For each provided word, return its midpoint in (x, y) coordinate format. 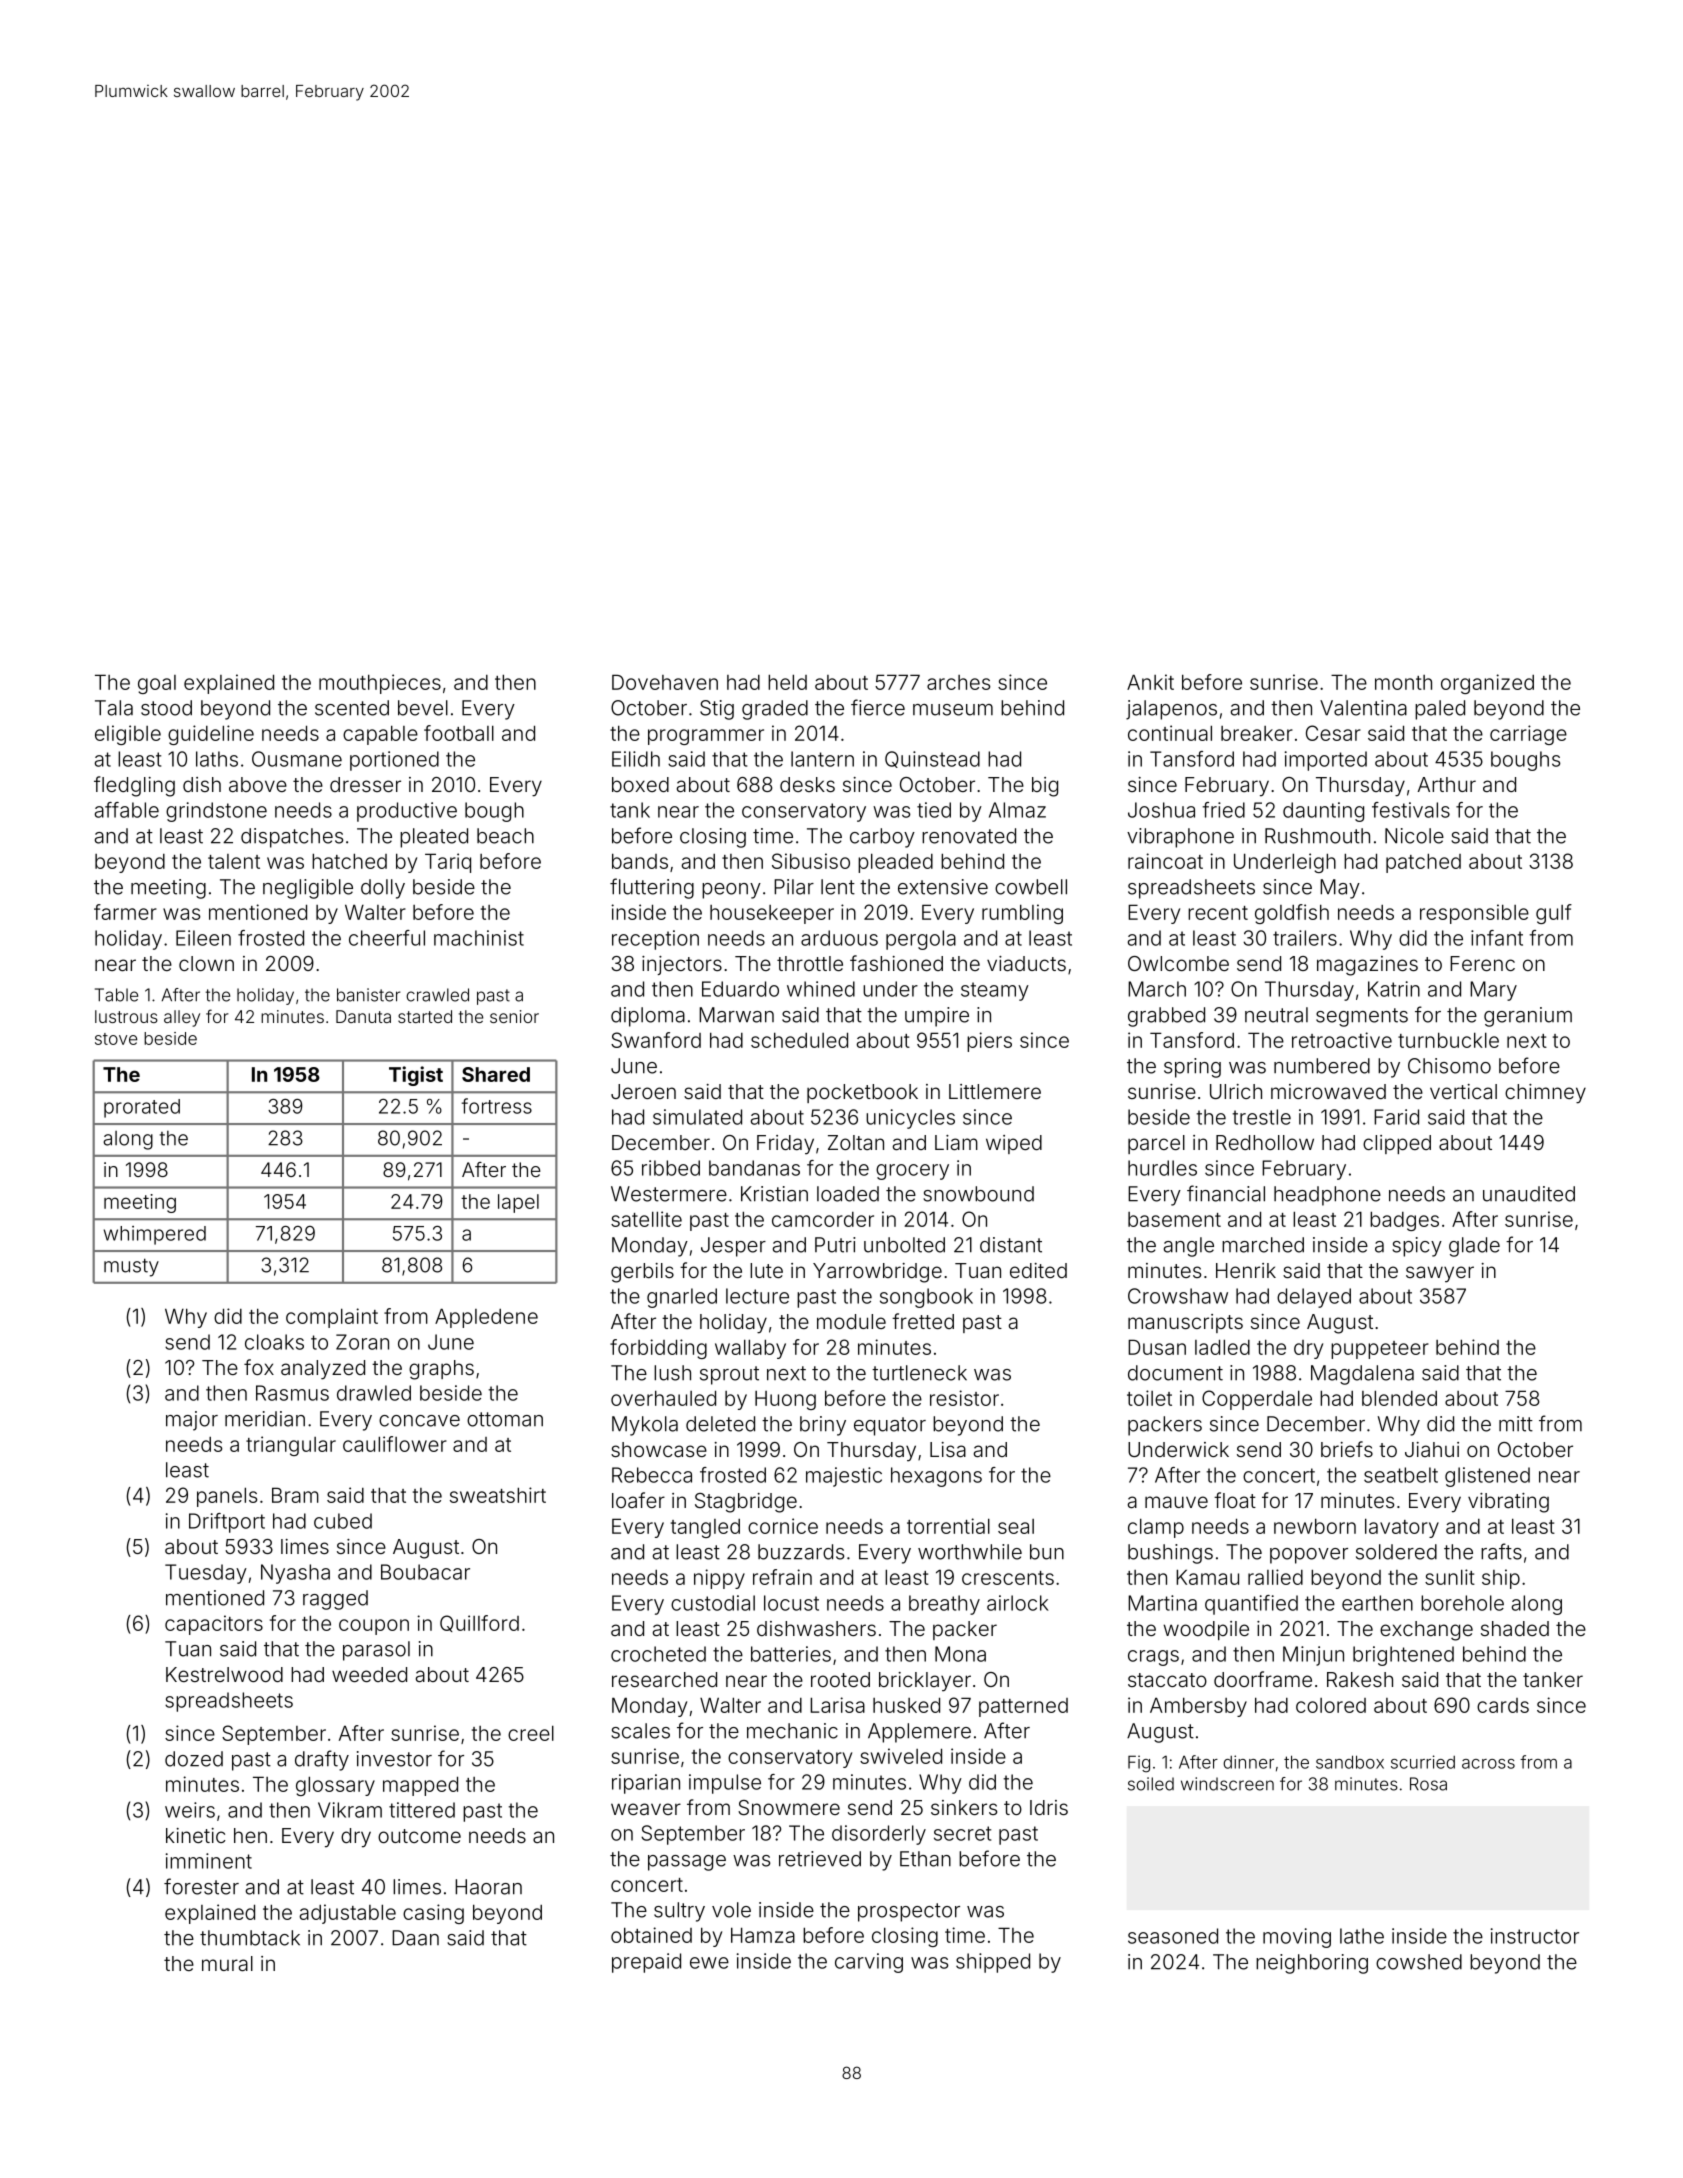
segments (1362, 1017)
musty (131, 1267)
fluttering (652, 888)
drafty (322, 1760)
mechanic (792, 1731)
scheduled (799, 1040)
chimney (1545, 1094)
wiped (1014, 1144)
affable (126, 810)
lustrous (126, 1016)
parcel (1156, 1144)
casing (433, 1914)
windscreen (1227, 1784)
